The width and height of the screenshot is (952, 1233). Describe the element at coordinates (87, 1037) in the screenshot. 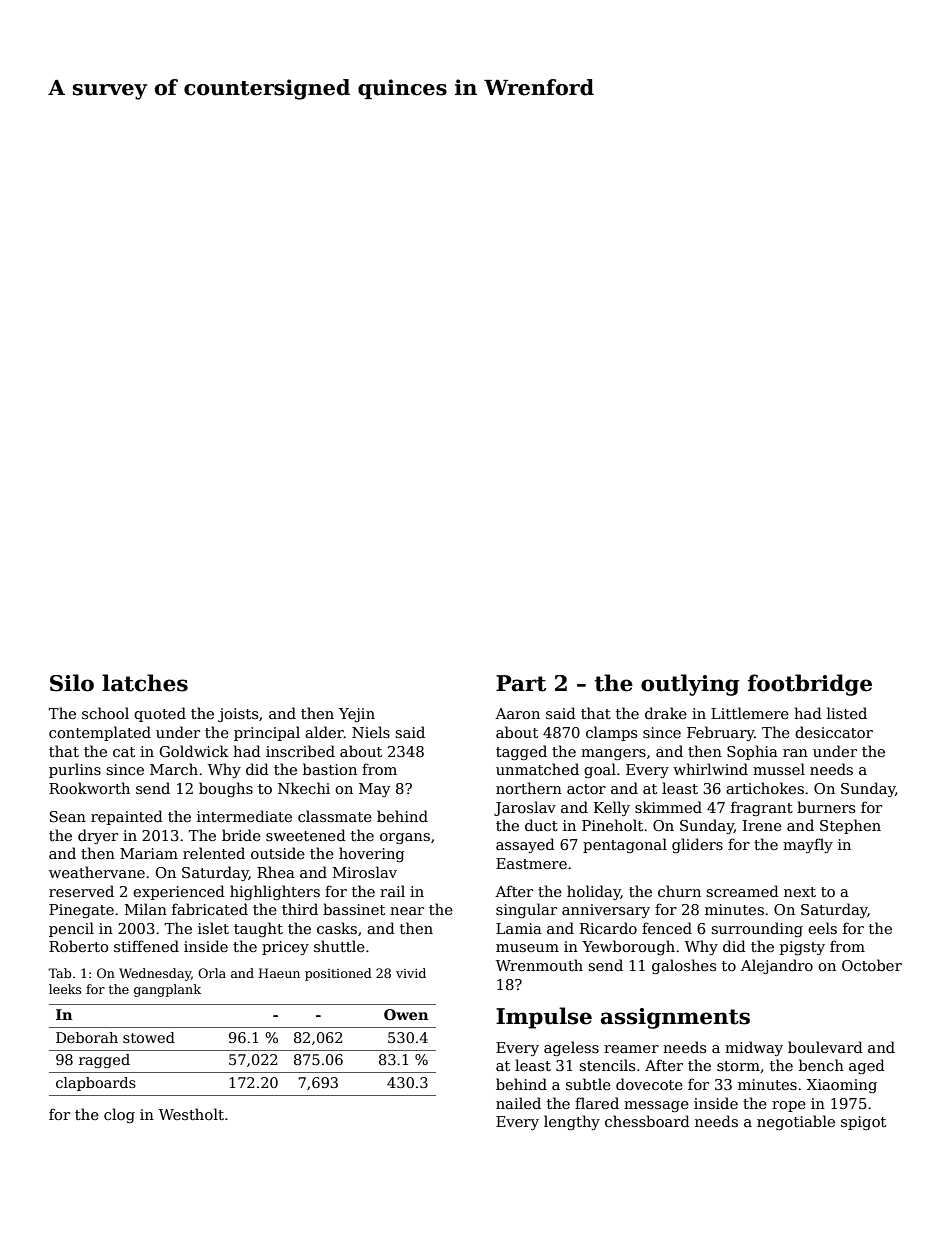

I see `Deborah` at that location.
